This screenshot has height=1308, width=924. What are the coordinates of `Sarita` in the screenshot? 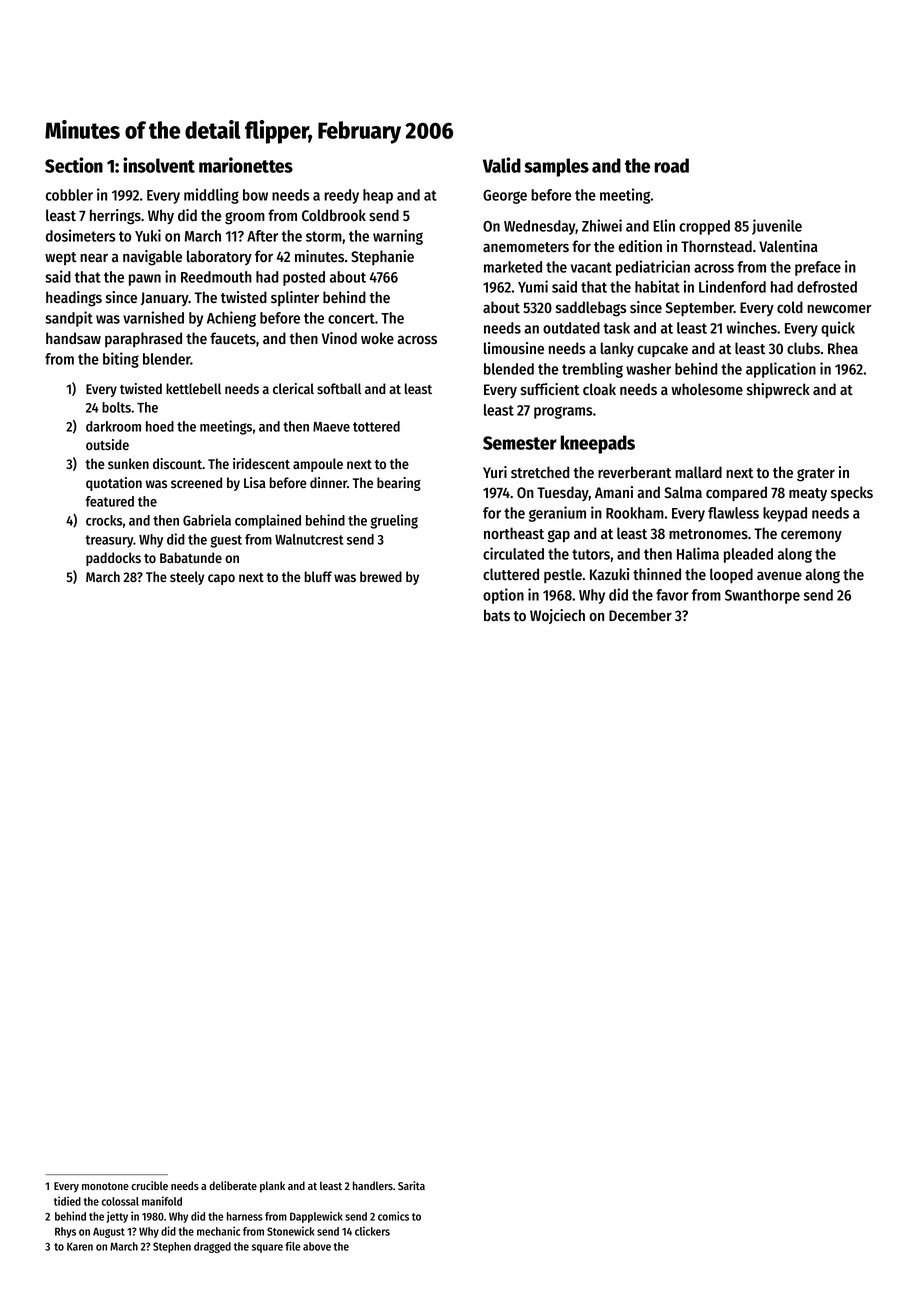 It's located at (411, 1185).
